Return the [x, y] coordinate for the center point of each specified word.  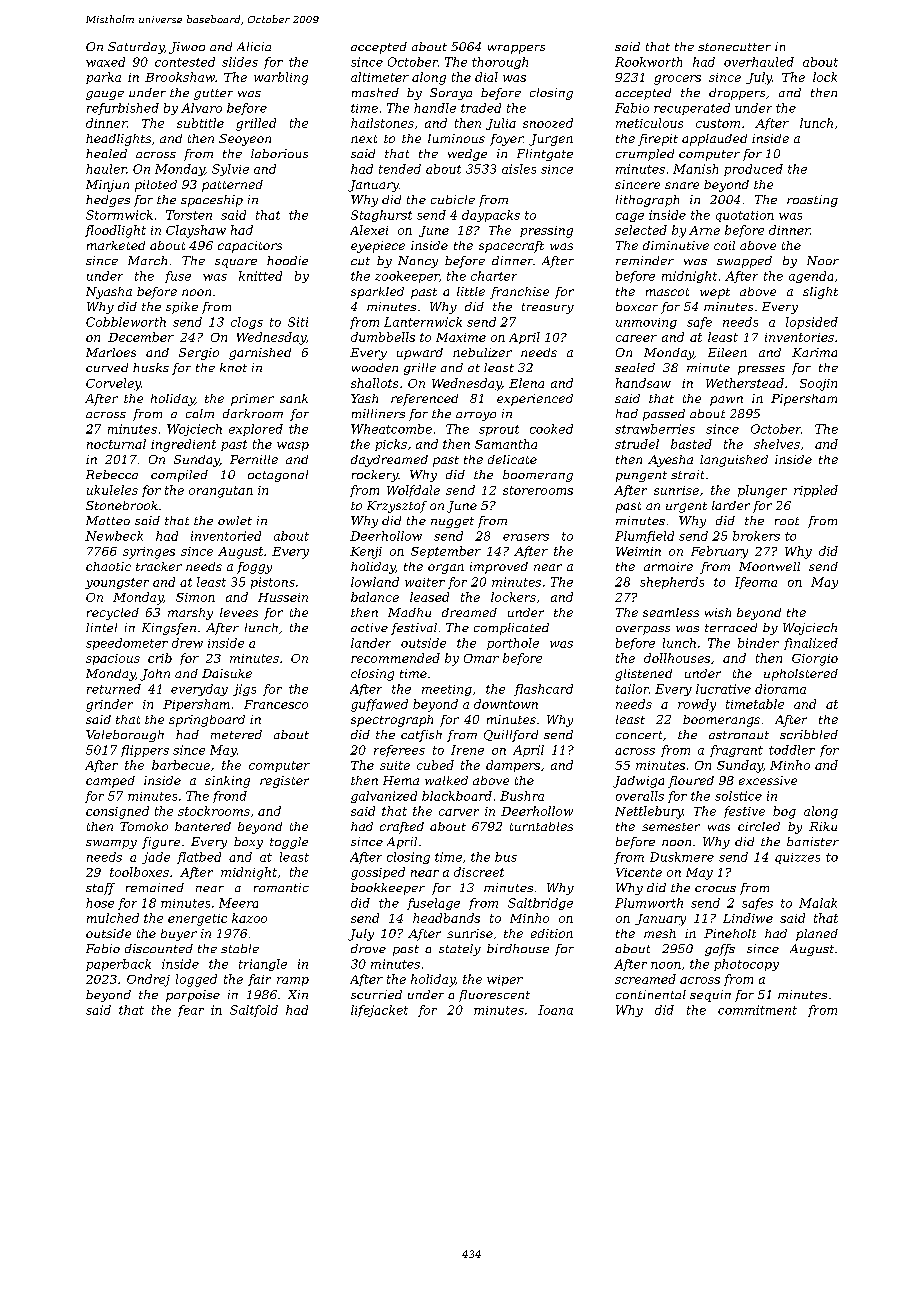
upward [420, 354]
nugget [452, 522]
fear [191, 1011]
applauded [714, 140]
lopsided [812, 323]
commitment [757, 1010]
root [787, 521]
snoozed [548, 123]
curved [107, 367]
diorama [780, 689]
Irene [467, 750]
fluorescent [494, 996]
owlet [235, 520]
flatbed [199, 858]
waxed [105, 62]
